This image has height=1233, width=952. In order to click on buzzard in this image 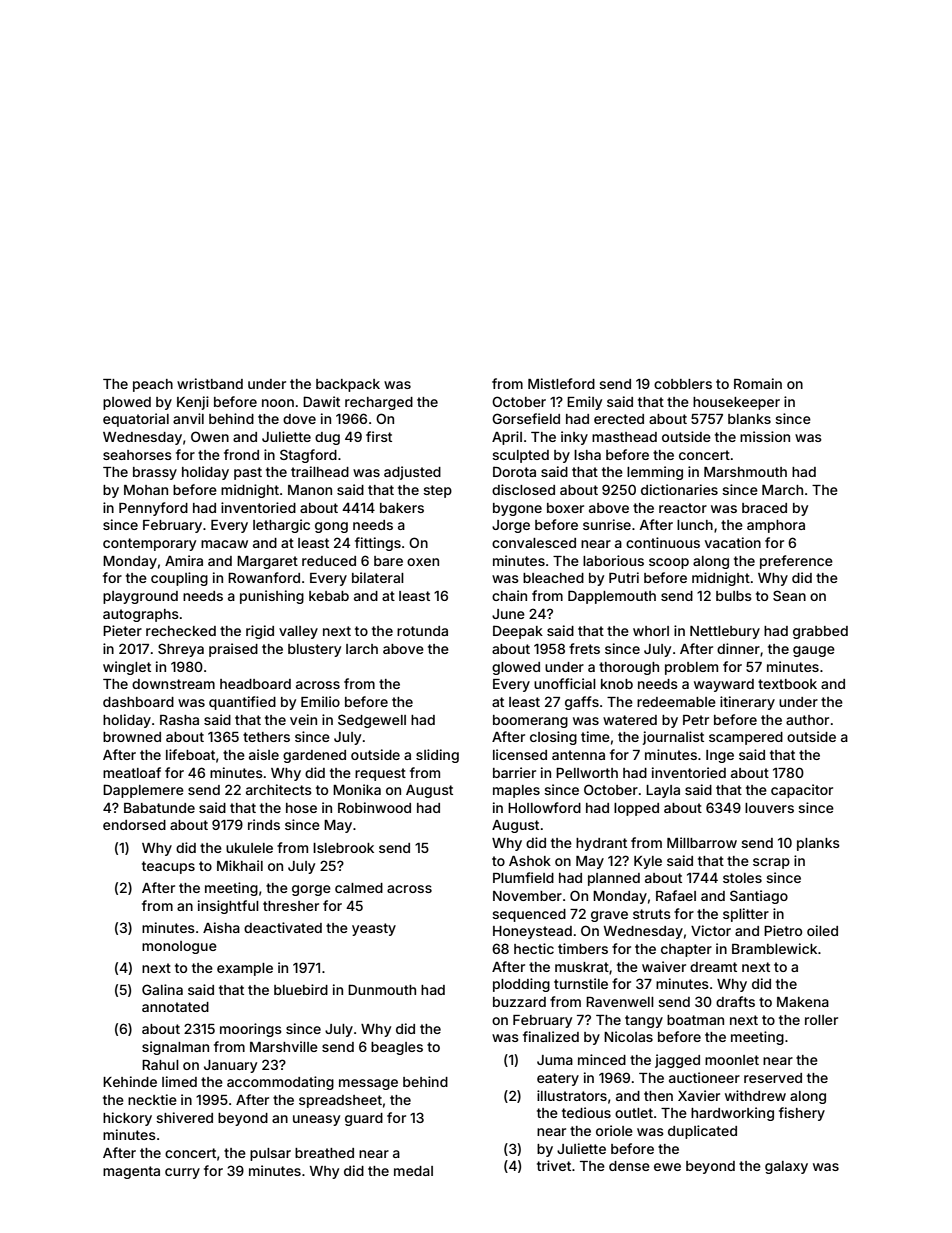, I will do `click(519, 1002)`.
